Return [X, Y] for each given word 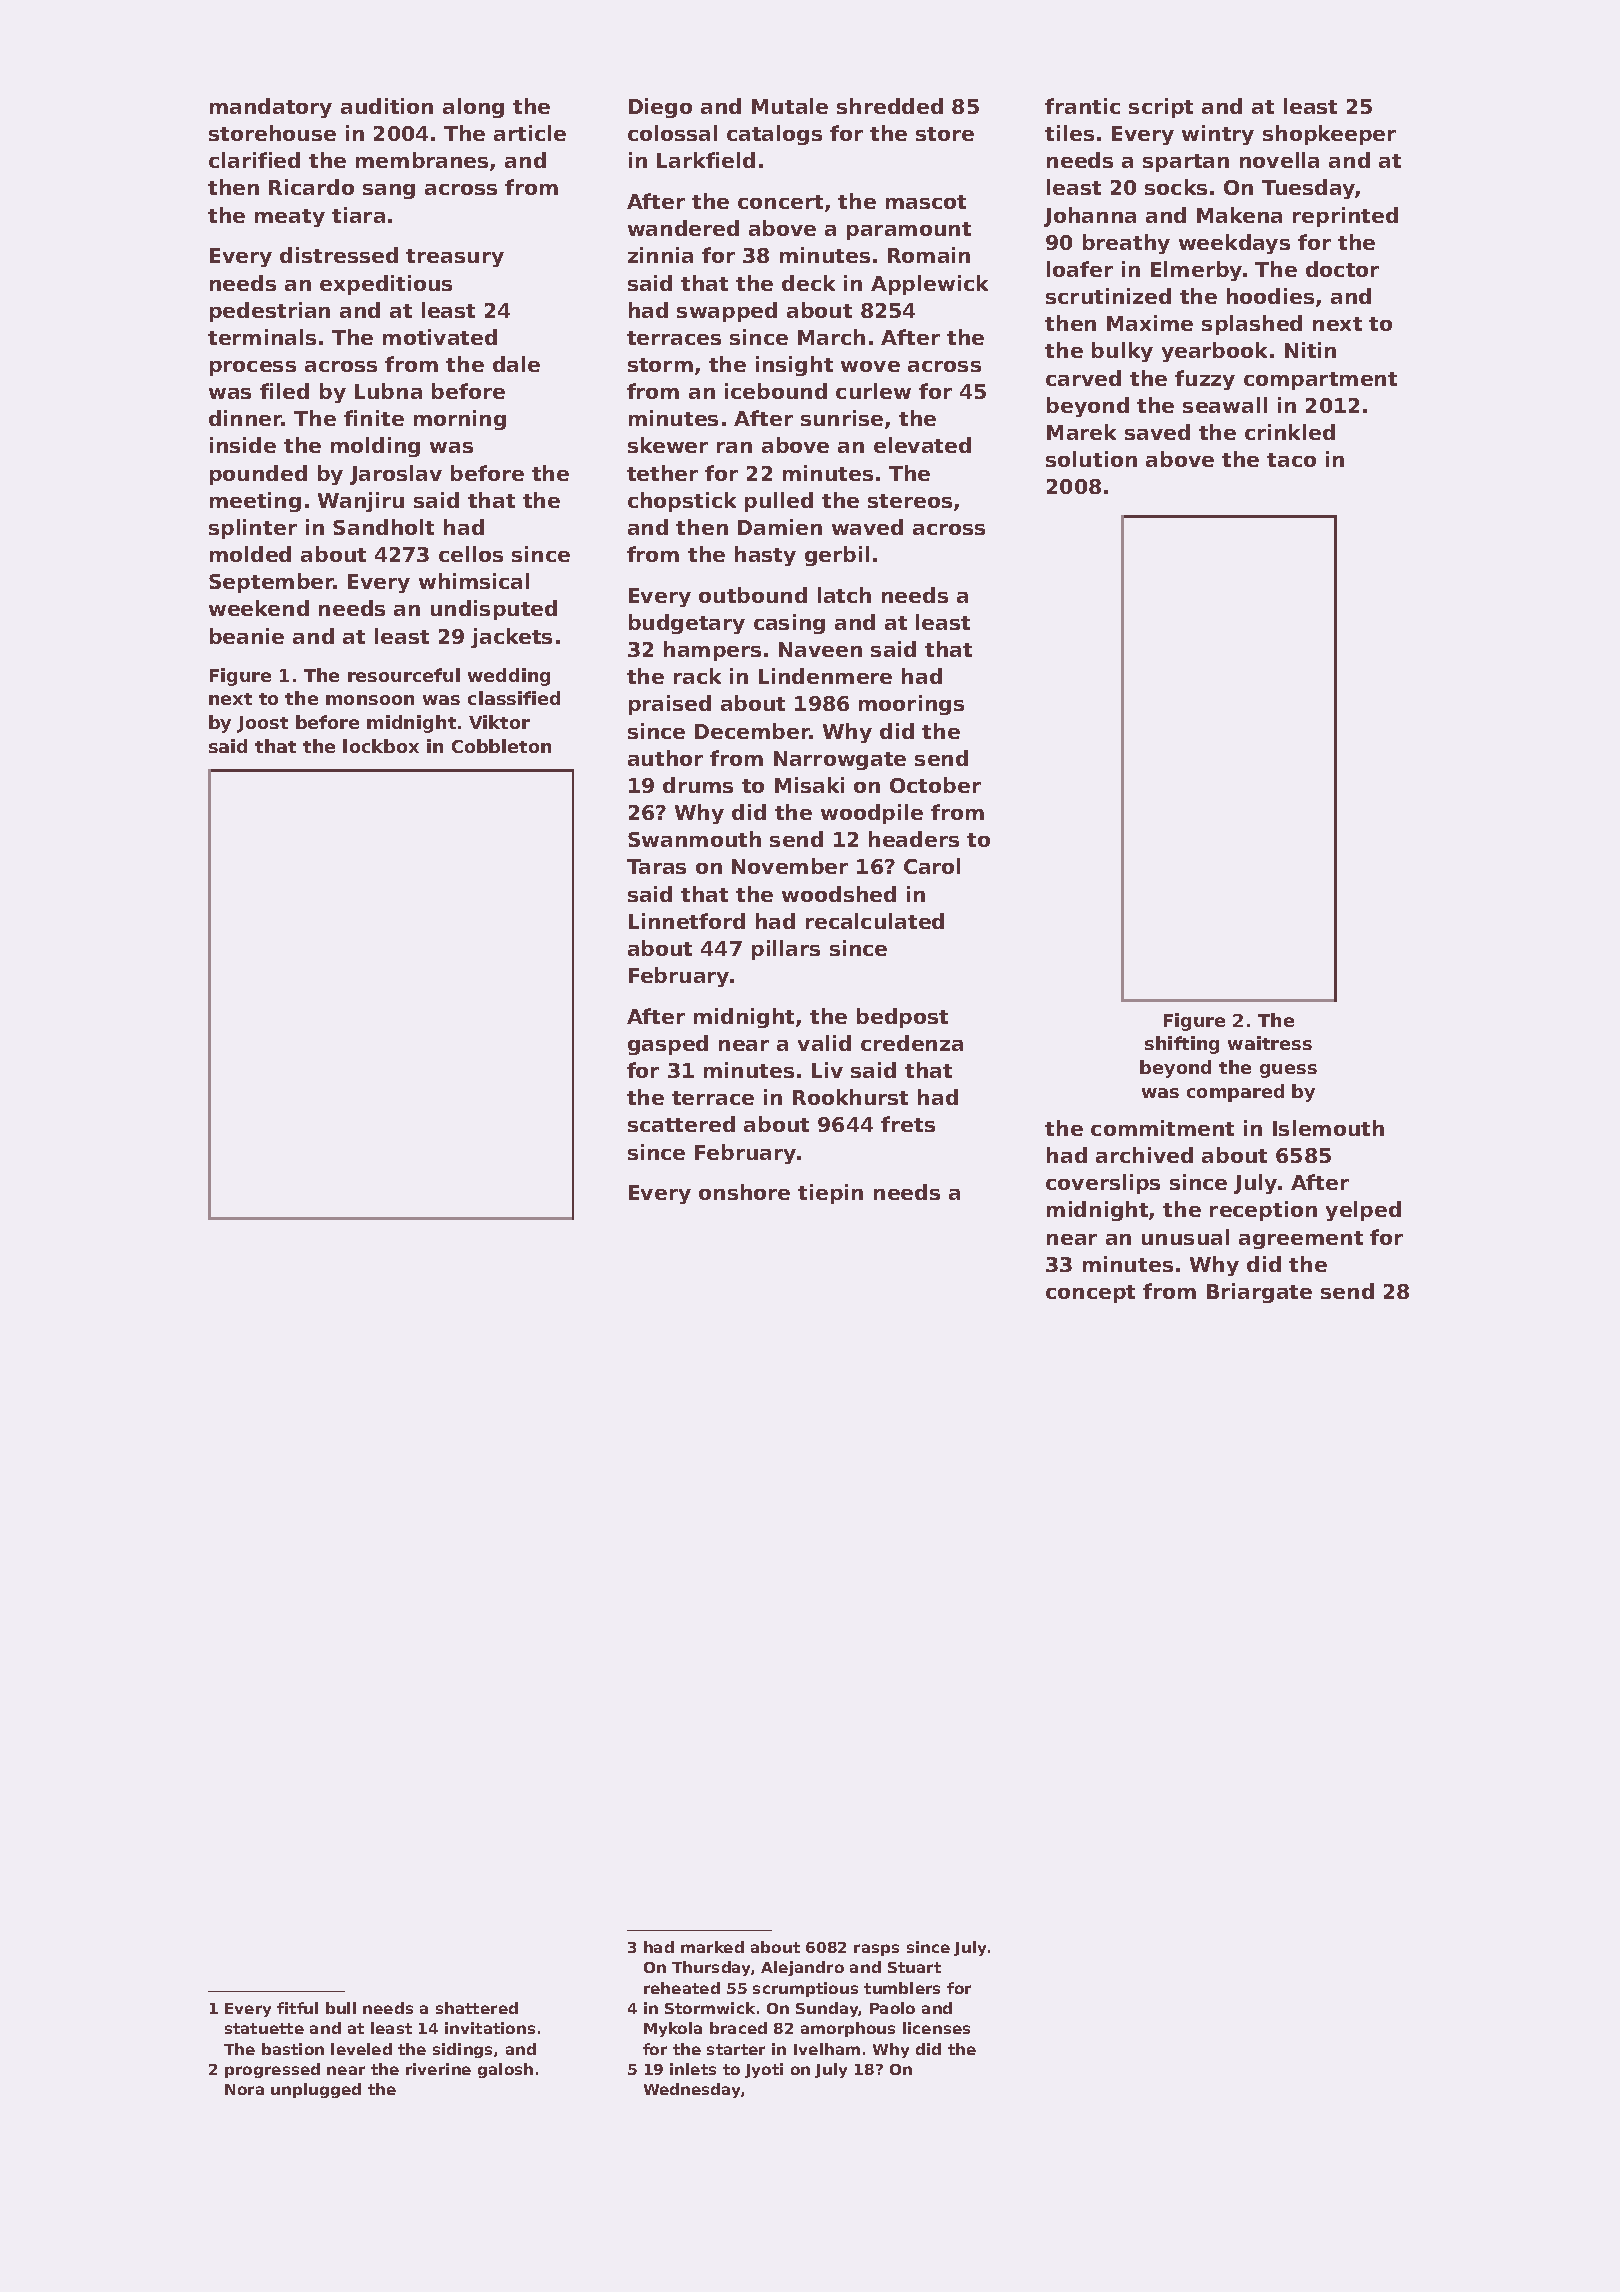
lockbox [381, 746]
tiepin [830, 1194]
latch [844, 595]
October [935, 785]
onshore [744, 1192]
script [1161, 108]
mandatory [271, 108]
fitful [297, 2008]
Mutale [790, 106]
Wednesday [692, 2090]
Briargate [1259, 1293]
